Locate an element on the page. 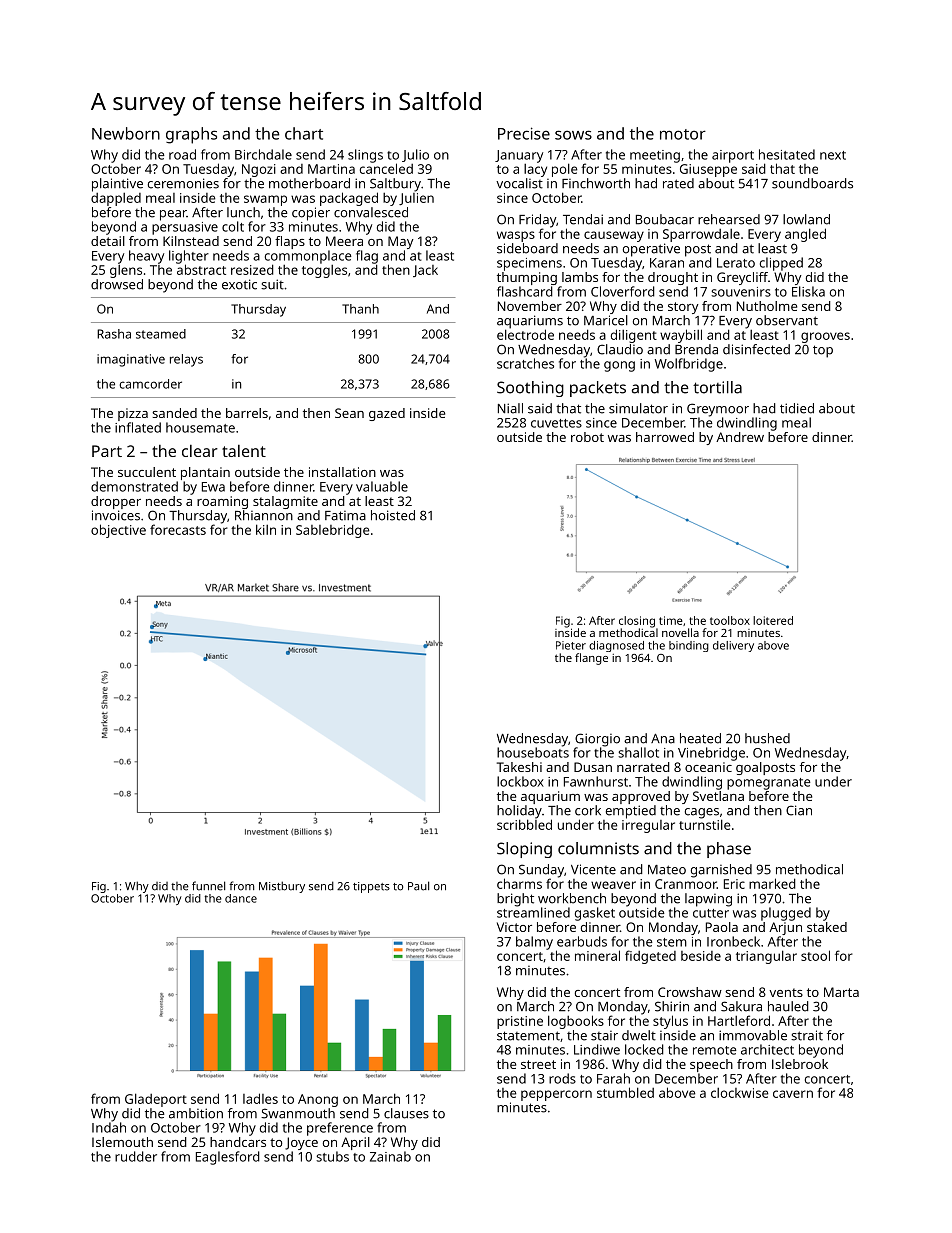  rudder is located at coordinates (136, 1156).
